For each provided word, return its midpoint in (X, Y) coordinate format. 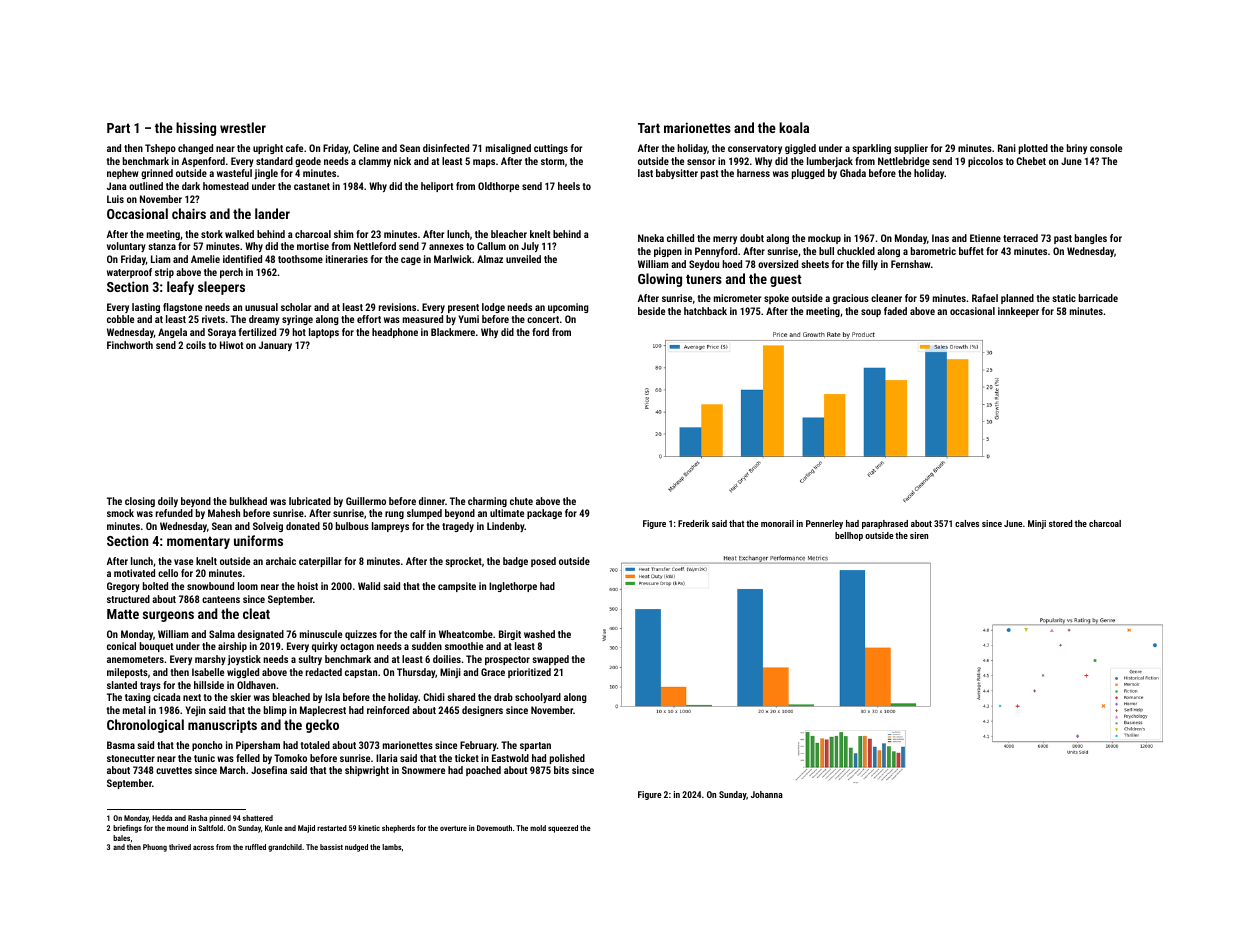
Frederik (693, 523)
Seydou (704, 265)
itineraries (347, 259)
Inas (940, 238)
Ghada (853, 173)
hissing (196, 129)
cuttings (551, 149)
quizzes (361, 635)
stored (1060, 523)
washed (539, 634)
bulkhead (248, 501)
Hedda (162, 818)
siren (919, 535)
